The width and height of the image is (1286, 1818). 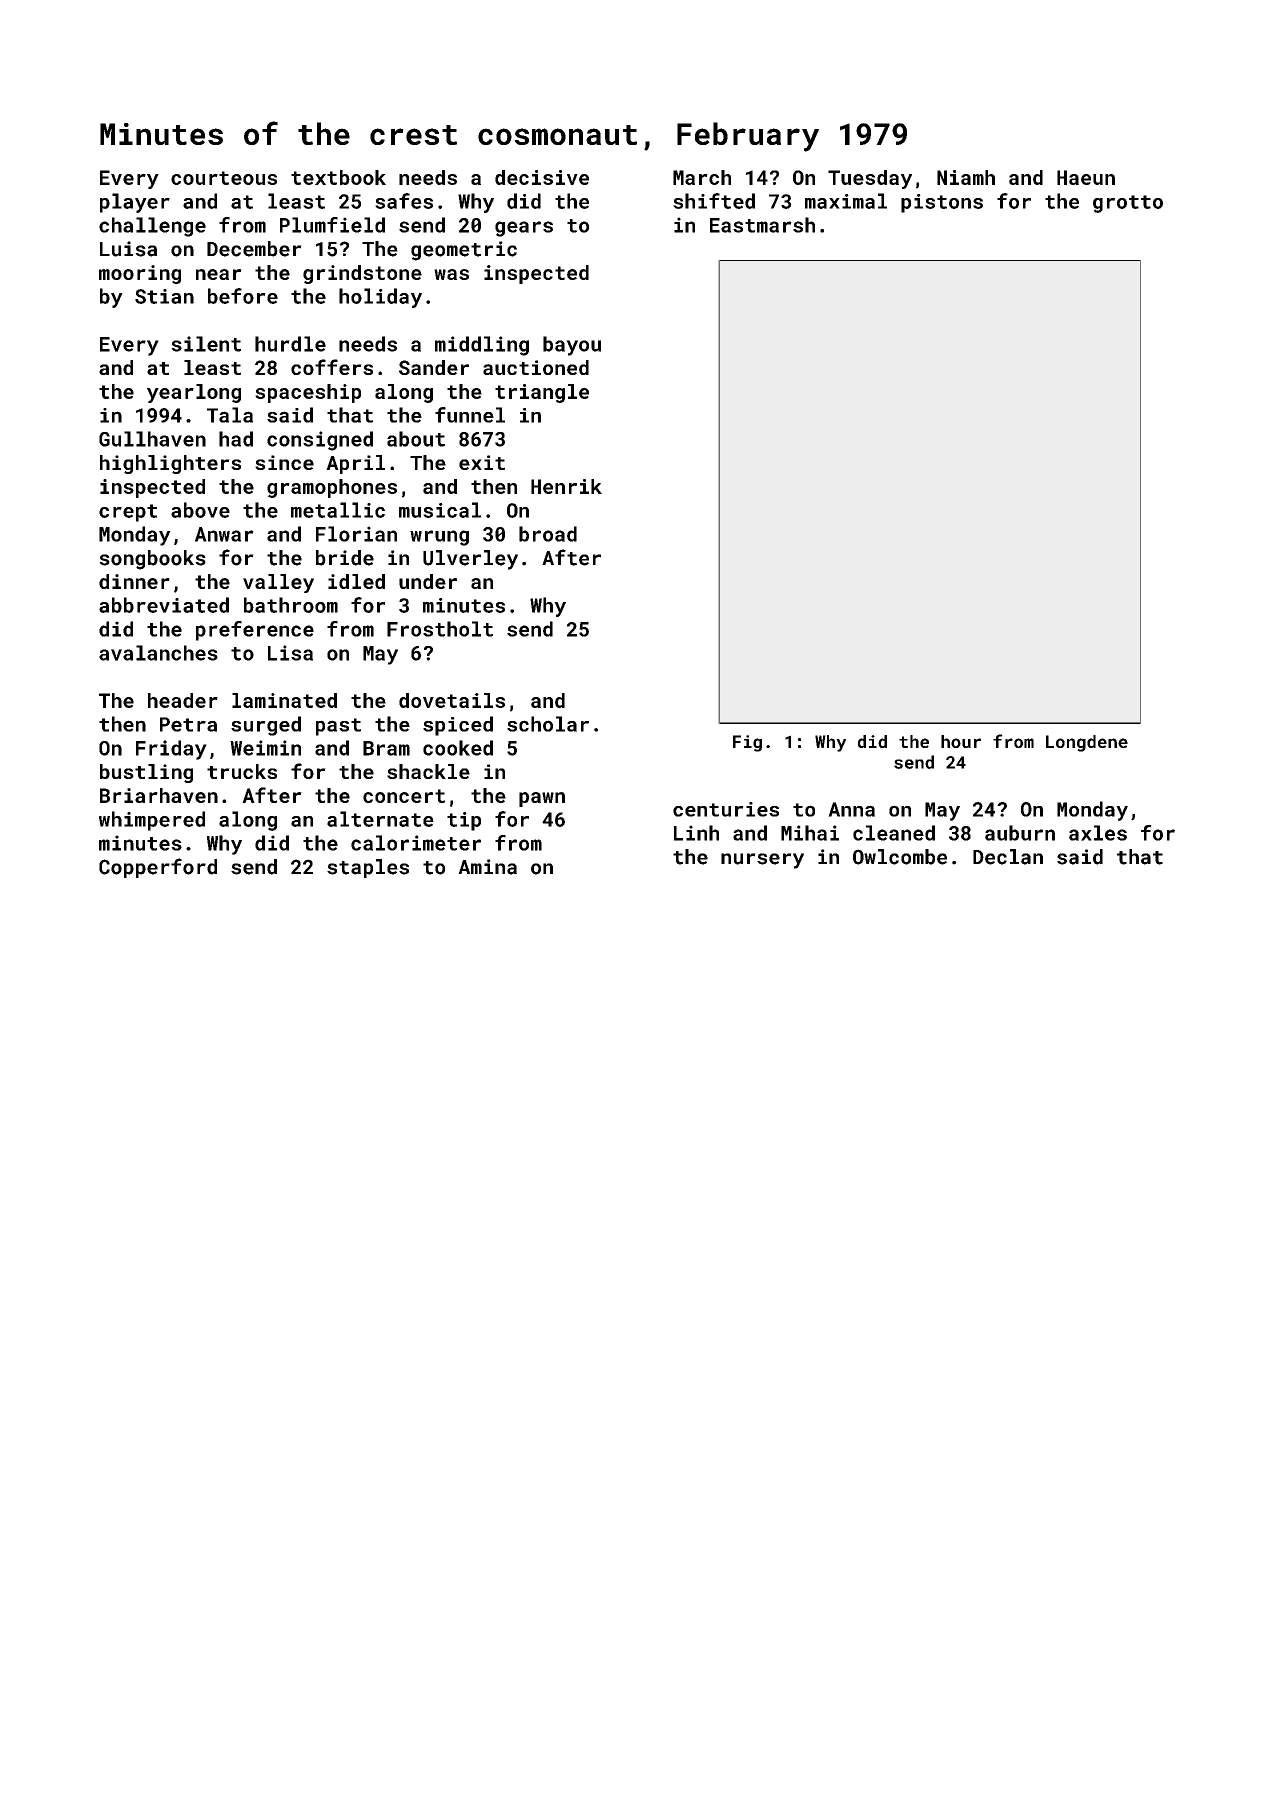 I want to click on broad, so click(x=548, y=534).
